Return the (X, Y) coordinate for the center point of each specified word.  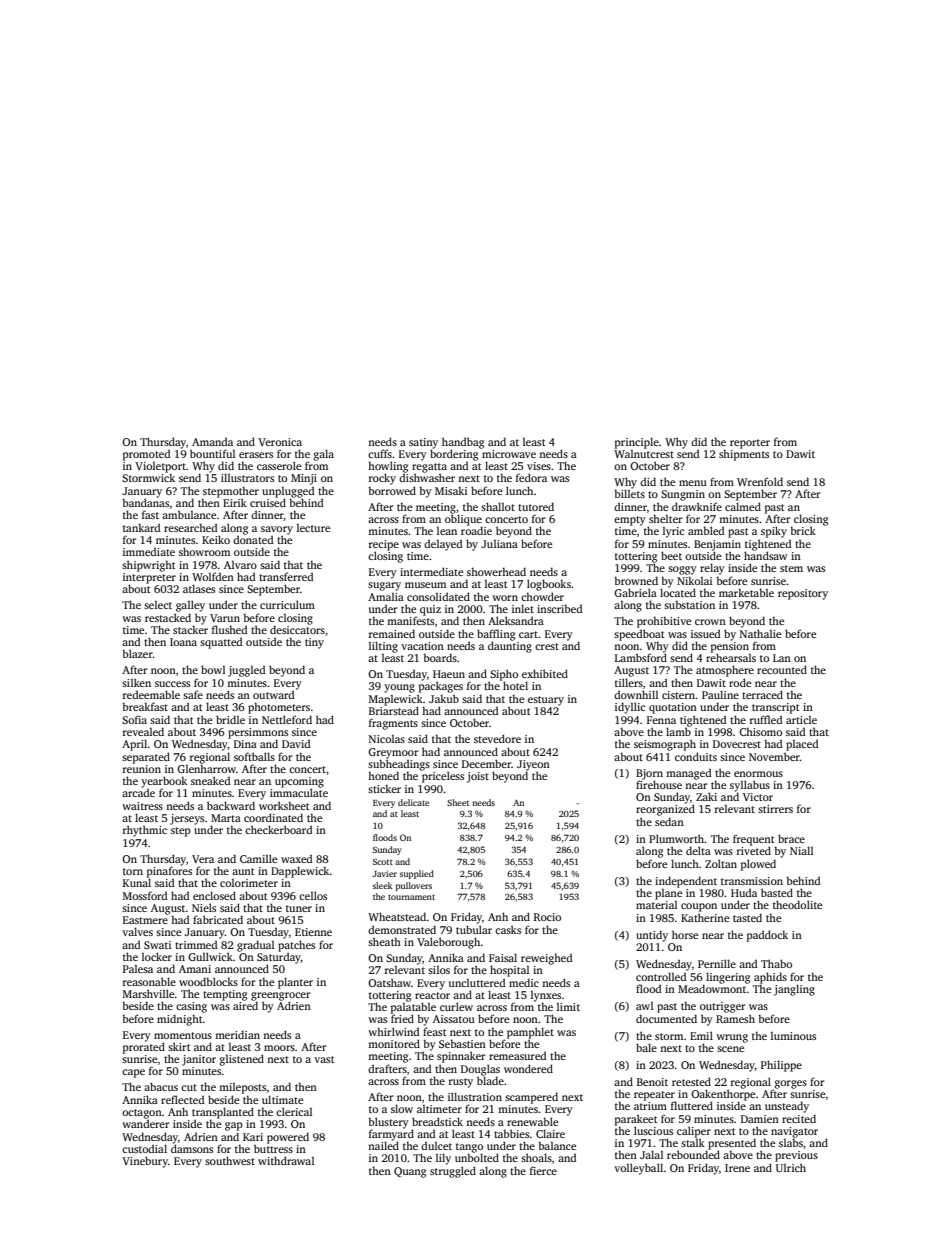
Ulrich (791, 1167)
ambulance (189, 514)
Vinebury (145, 1162)
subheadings (399, 765)
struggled (453, 1172)
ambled (706, 530)
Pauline (720, 694)
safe (193, 694)
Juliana (499, 544)
